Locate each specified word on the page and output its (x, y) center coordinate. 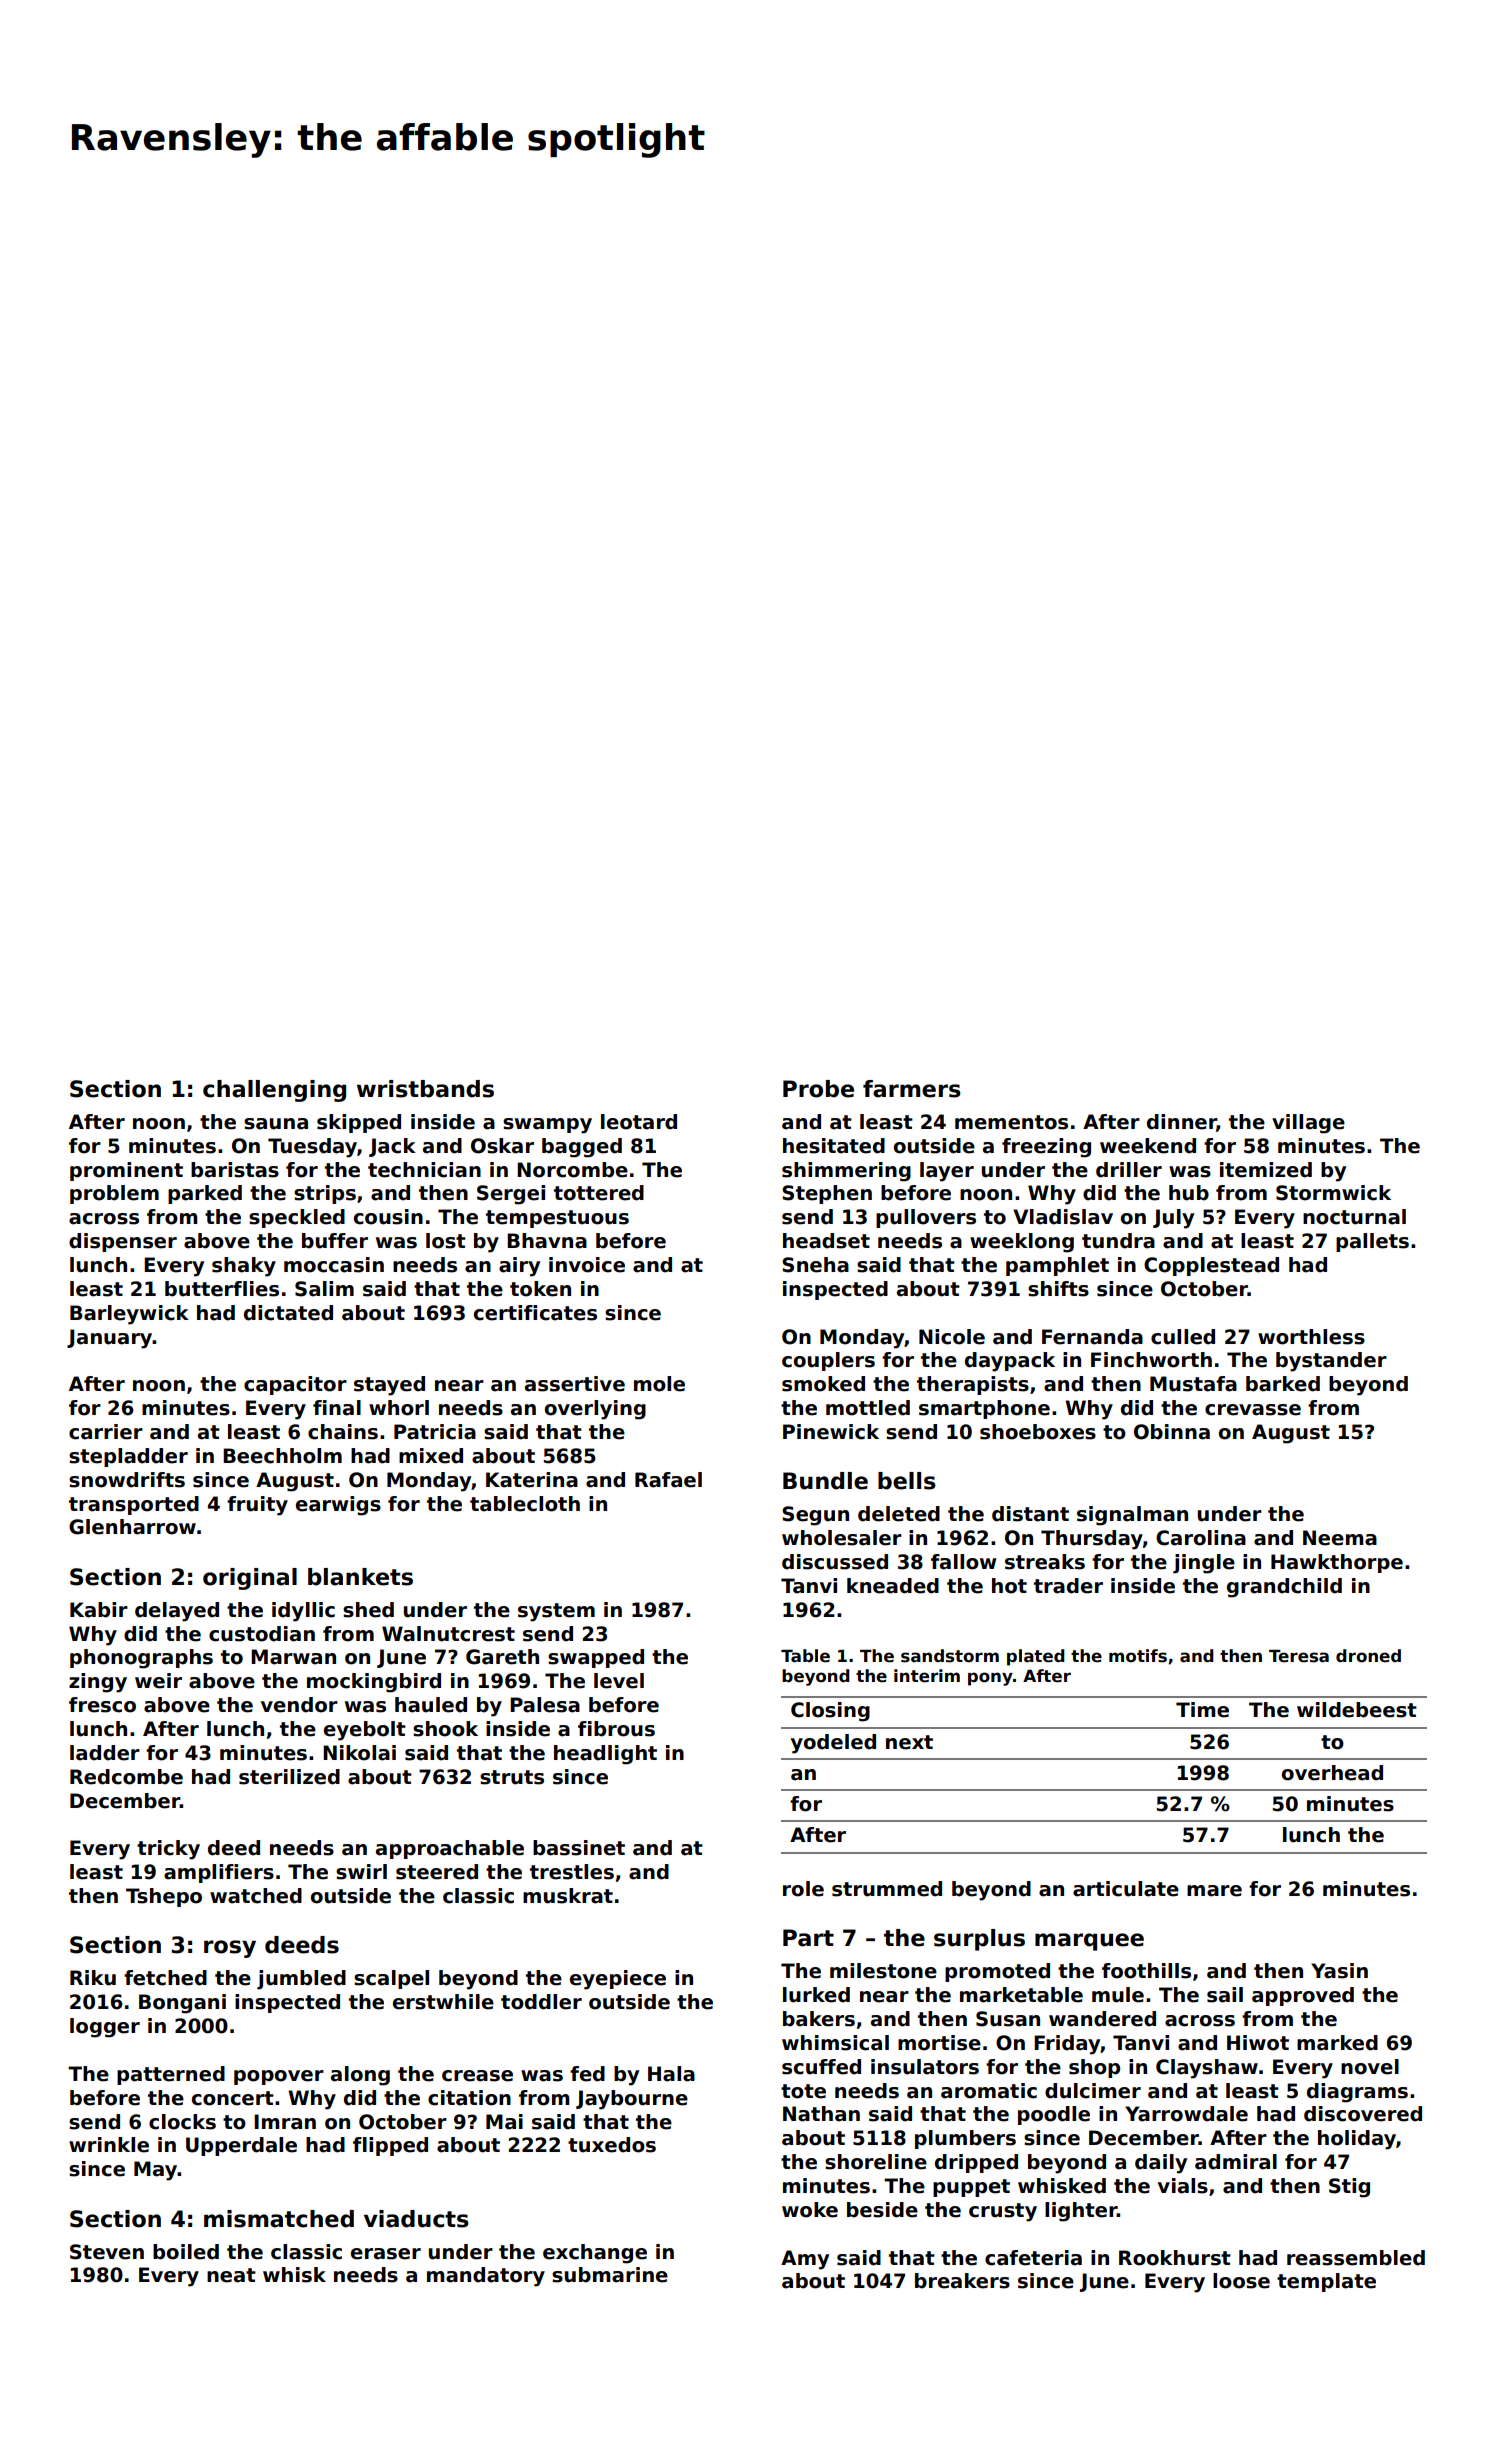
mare (1214, 1891)
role (803, 1889)
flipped (390, 2146)
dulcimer (1093, 2091)
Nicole (952, 1337)
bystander (1331, 1362)
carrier (106, 1432)
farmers (912, 1089)
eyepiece (618, 1980)
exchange (595, 2254)
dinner (1182, 1123)
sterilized (289, 1777)
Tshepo (164, 1897)
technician (424, 1170)
